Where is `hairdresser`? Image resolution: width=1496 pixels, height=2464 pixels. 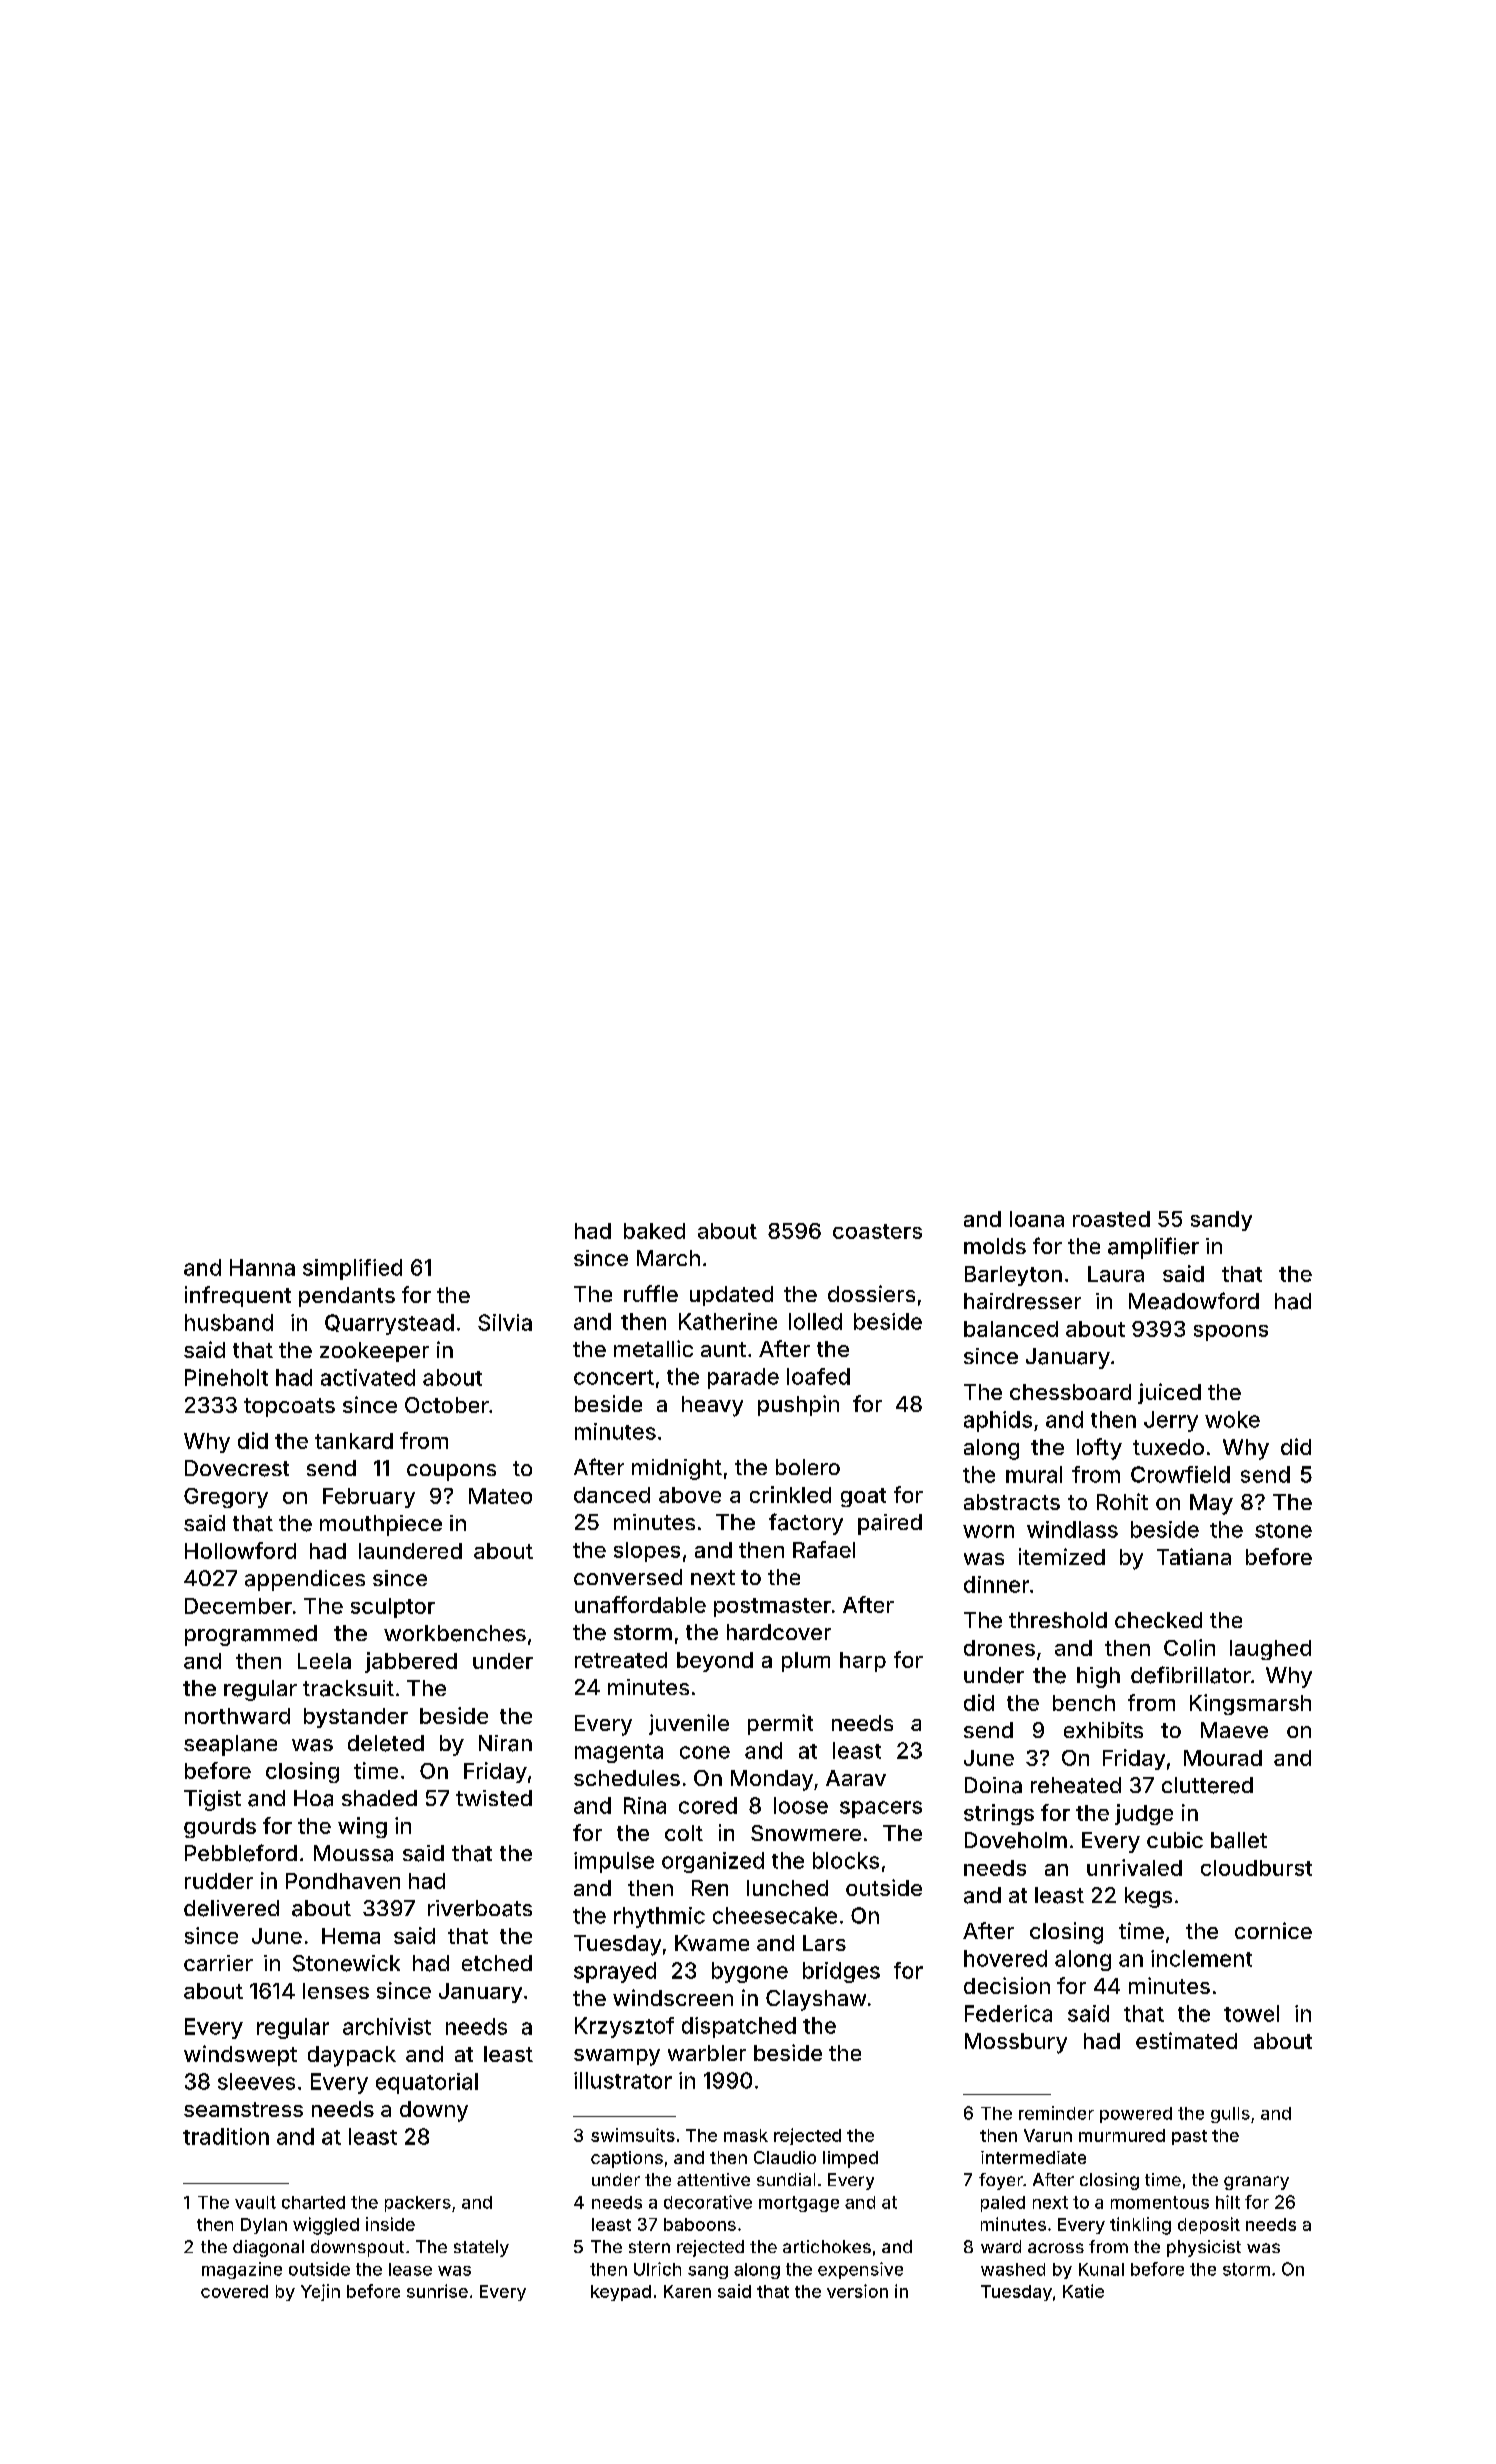
hairdresser is located at coordinates (1022, 1301).
